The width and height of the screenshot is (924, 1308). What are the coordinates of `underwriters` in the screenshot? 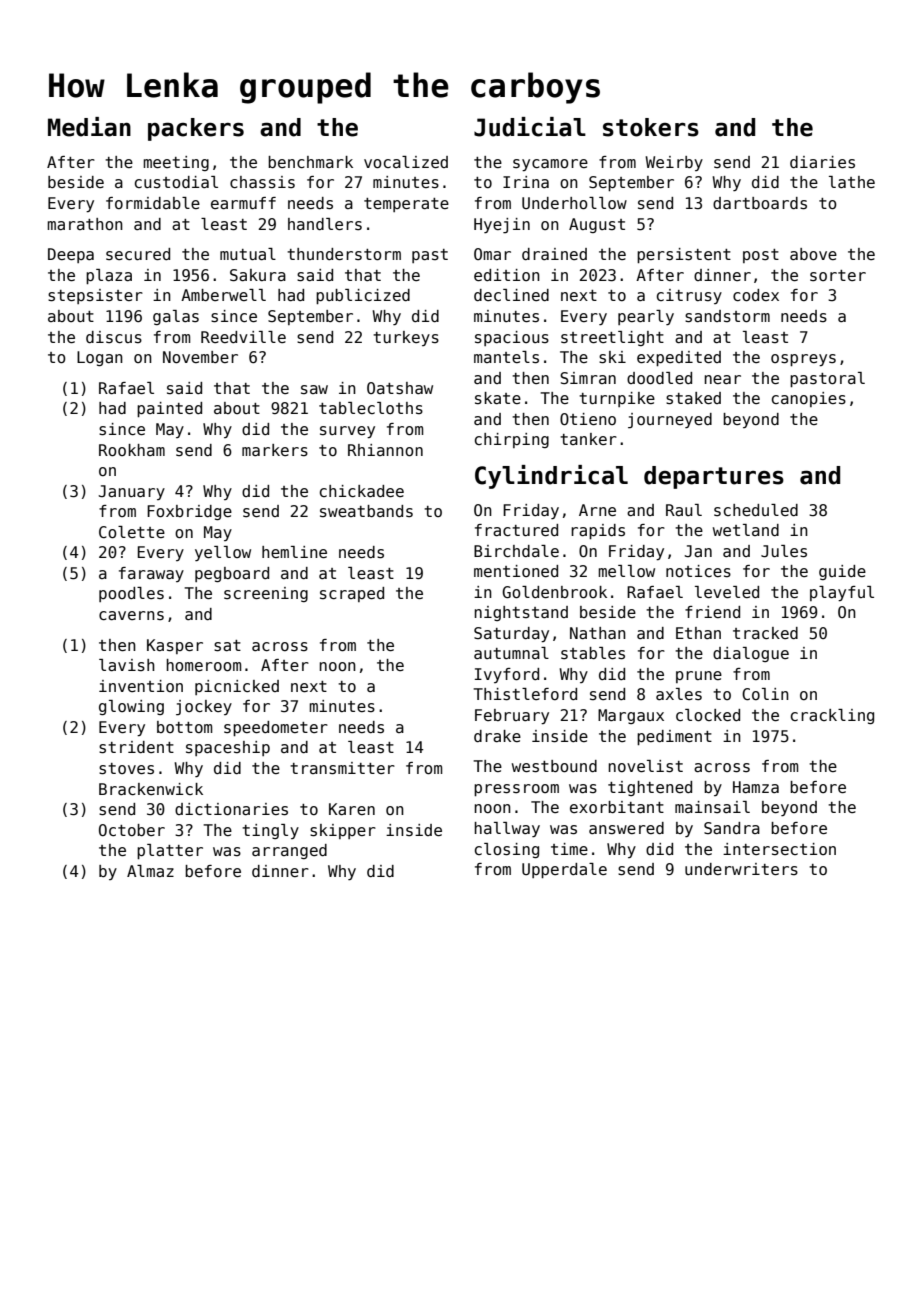 It's located at (741, 869).
